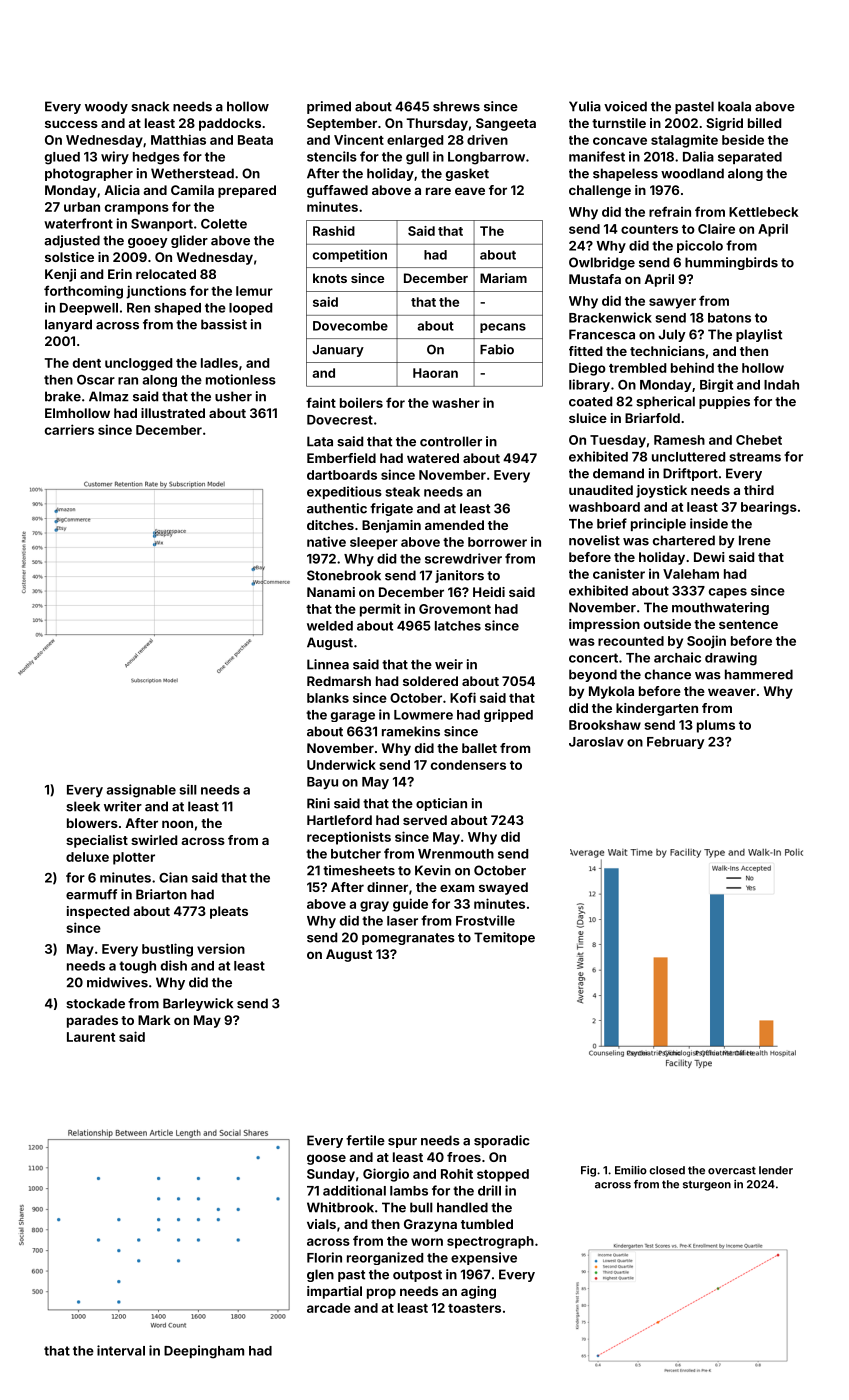  I want to click on interval, so click(121, 1350).
